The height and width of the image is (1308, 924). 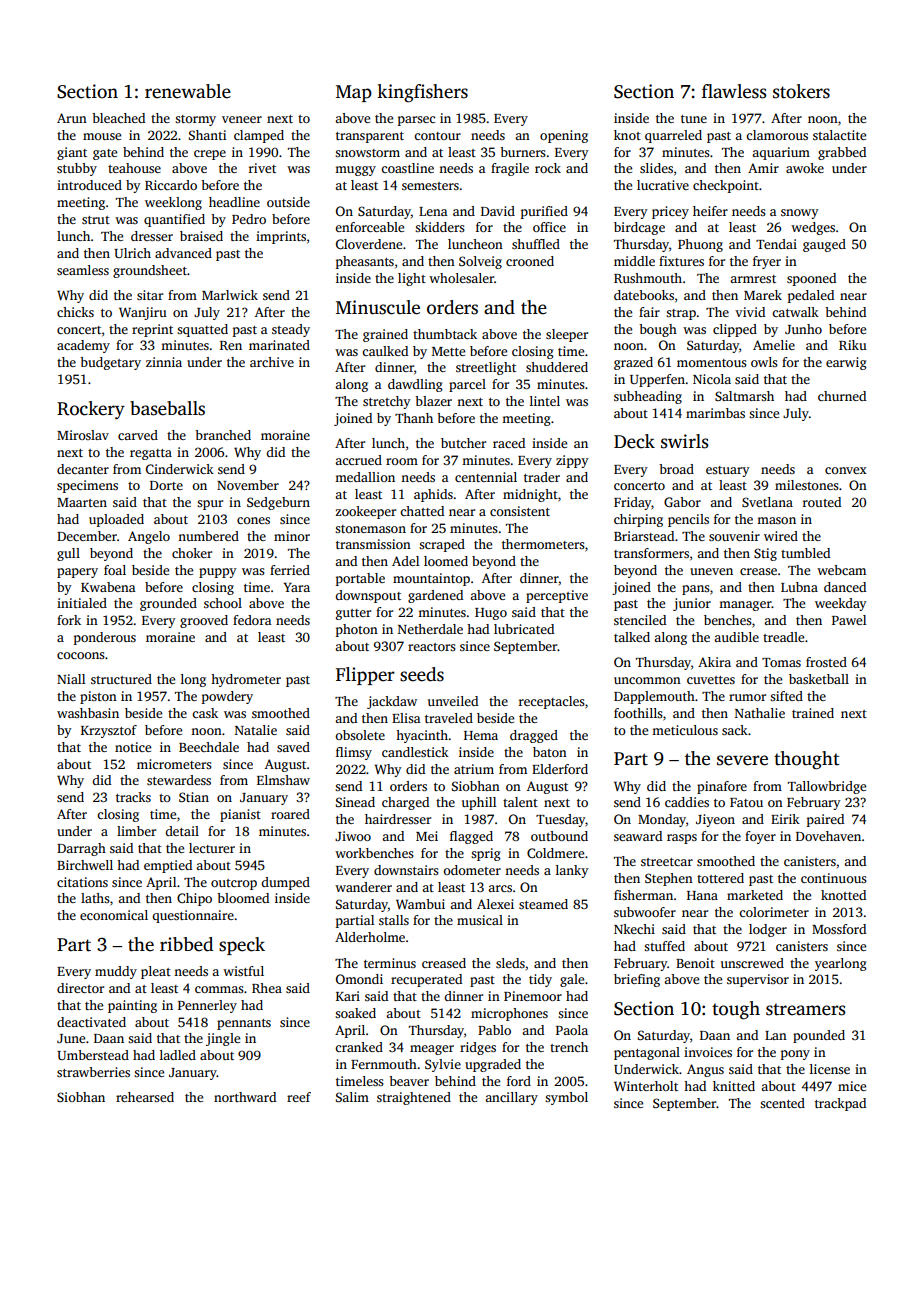 I want to click on straightened, so click(x=414, y=1098).
